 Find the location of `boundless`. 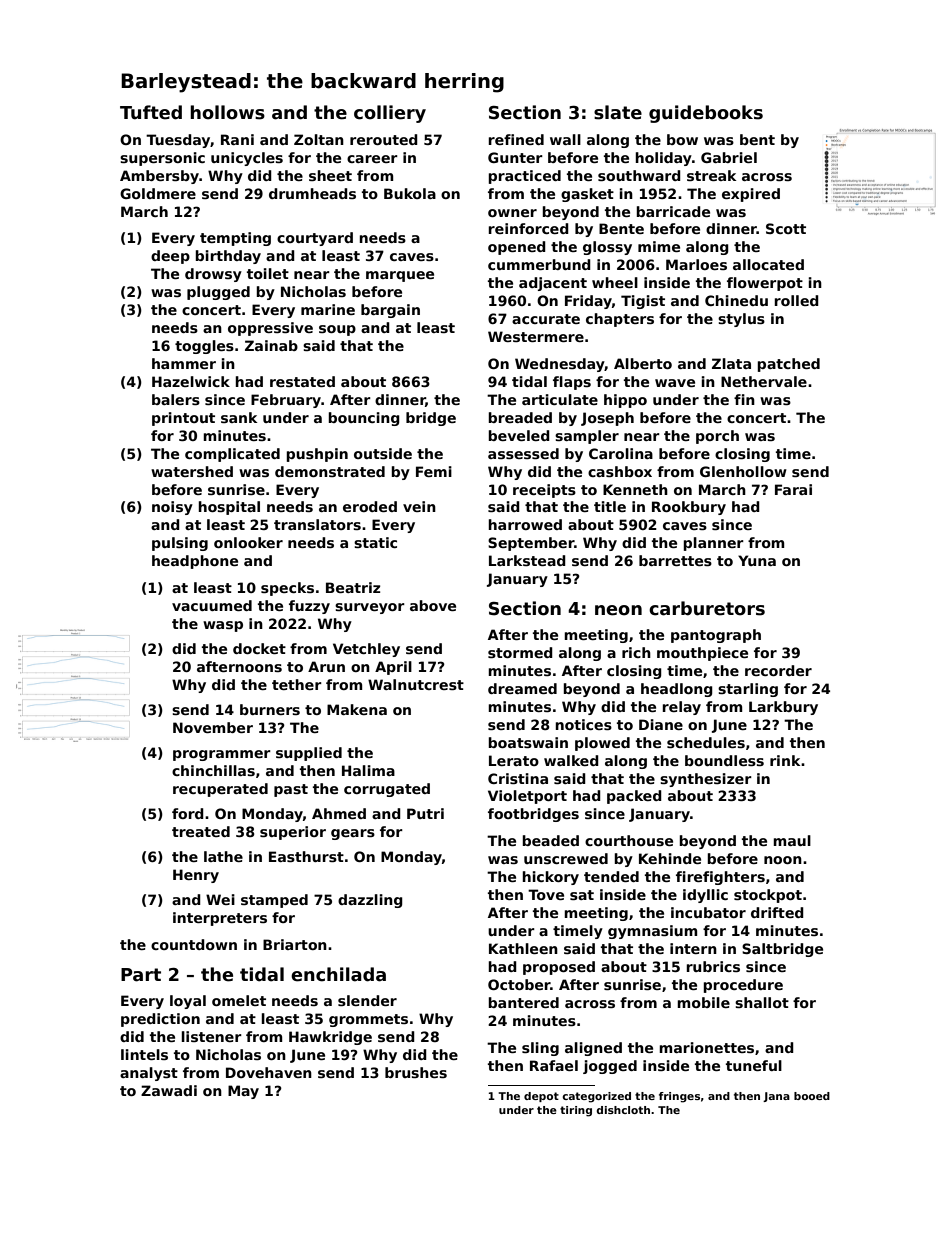

boundless is located at coordinates (724, 760).
